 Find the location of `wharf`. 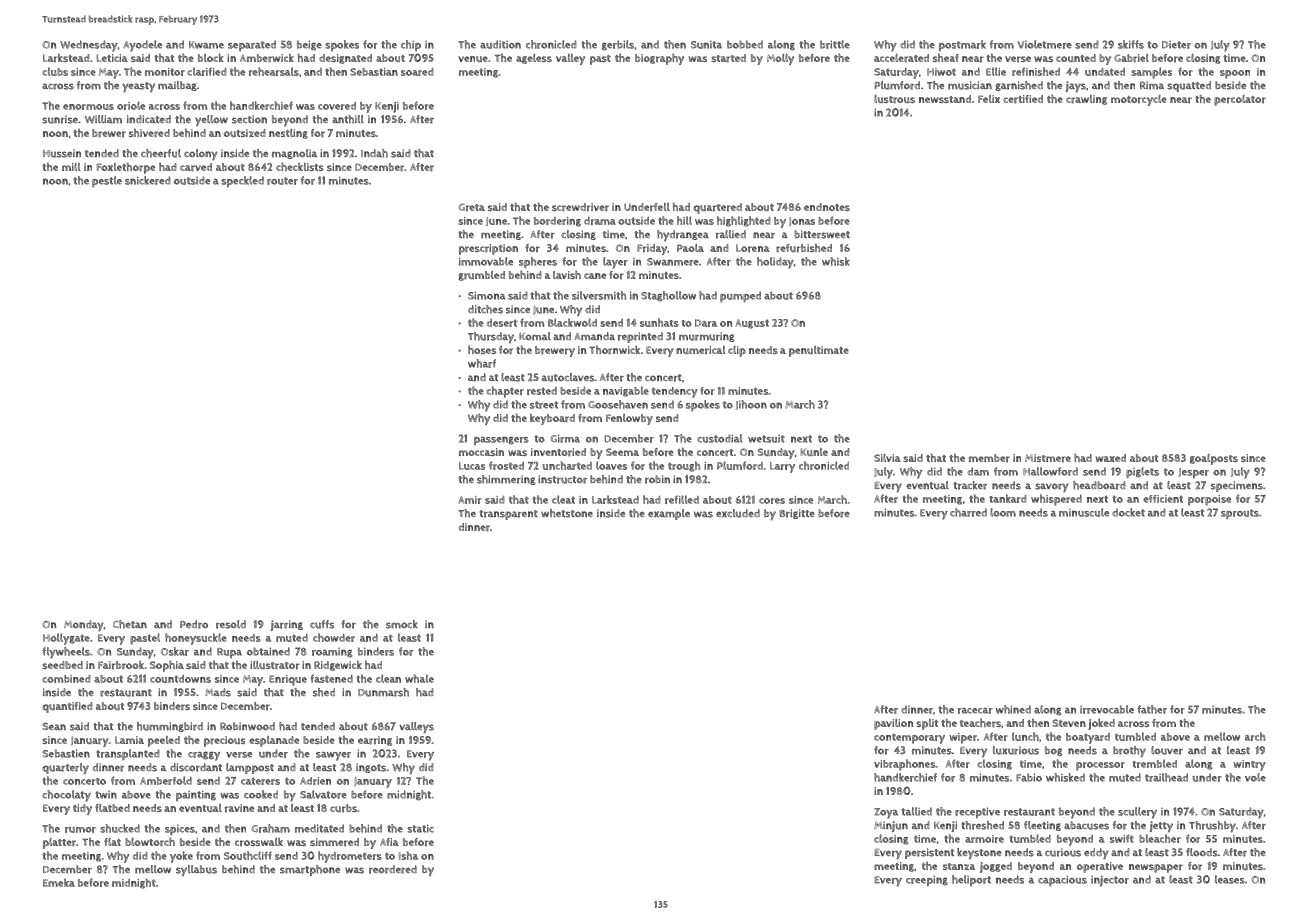

wharf is located at coordinates (482, 363).
